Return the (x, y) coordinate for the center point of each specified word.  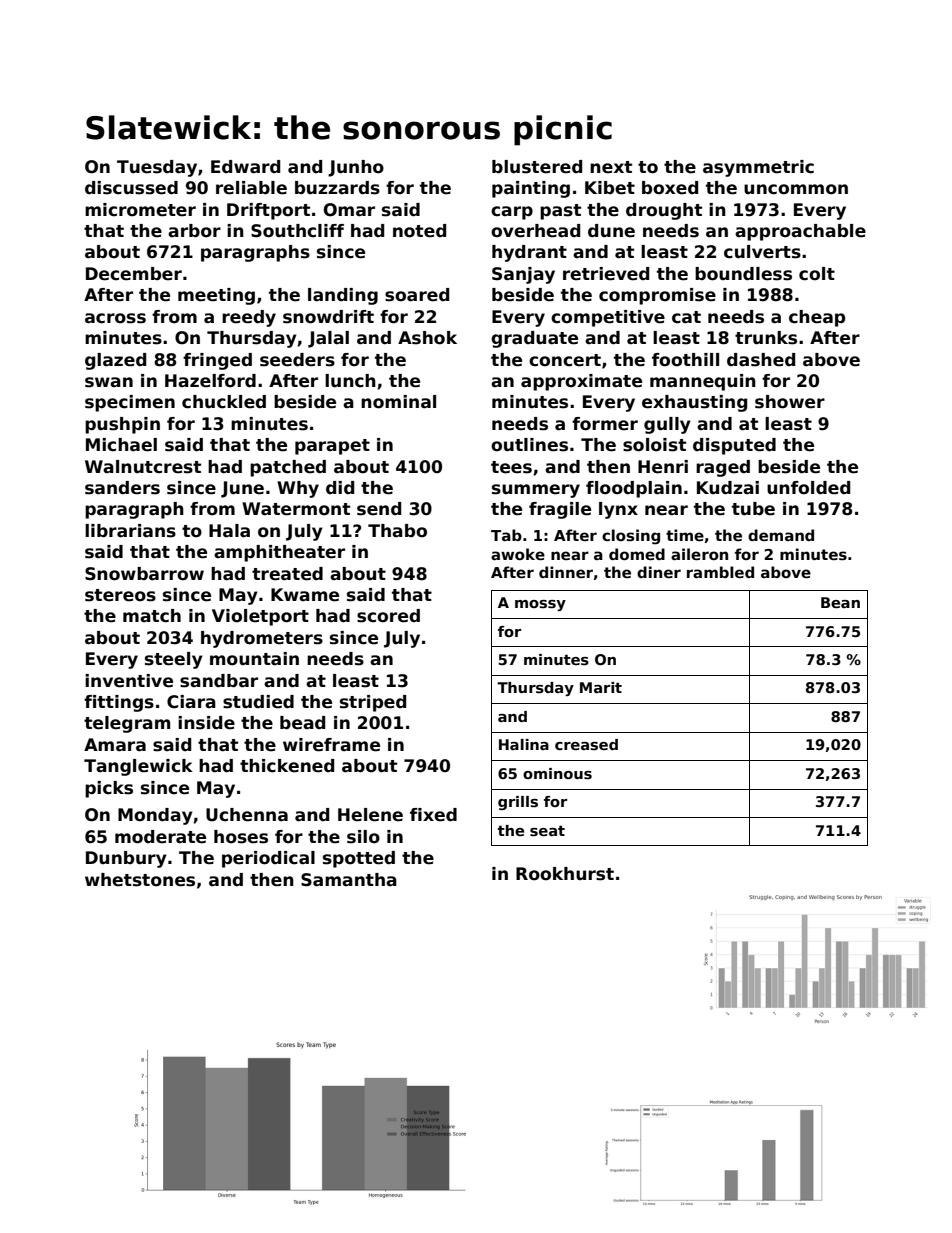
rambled (720, 572)
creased (586, 744)
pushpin (122, 425)
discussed (131, 188)
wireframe (331, 745)
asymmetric (758, 168)
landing (343, 296)
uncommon (796, 189)
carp (512, 213)
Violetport (260, 617)
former (605, 424)
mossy (540, 605)
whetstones (140, 880)
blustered (537, 167)
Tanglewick (138, 767)
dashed (761, 360)
